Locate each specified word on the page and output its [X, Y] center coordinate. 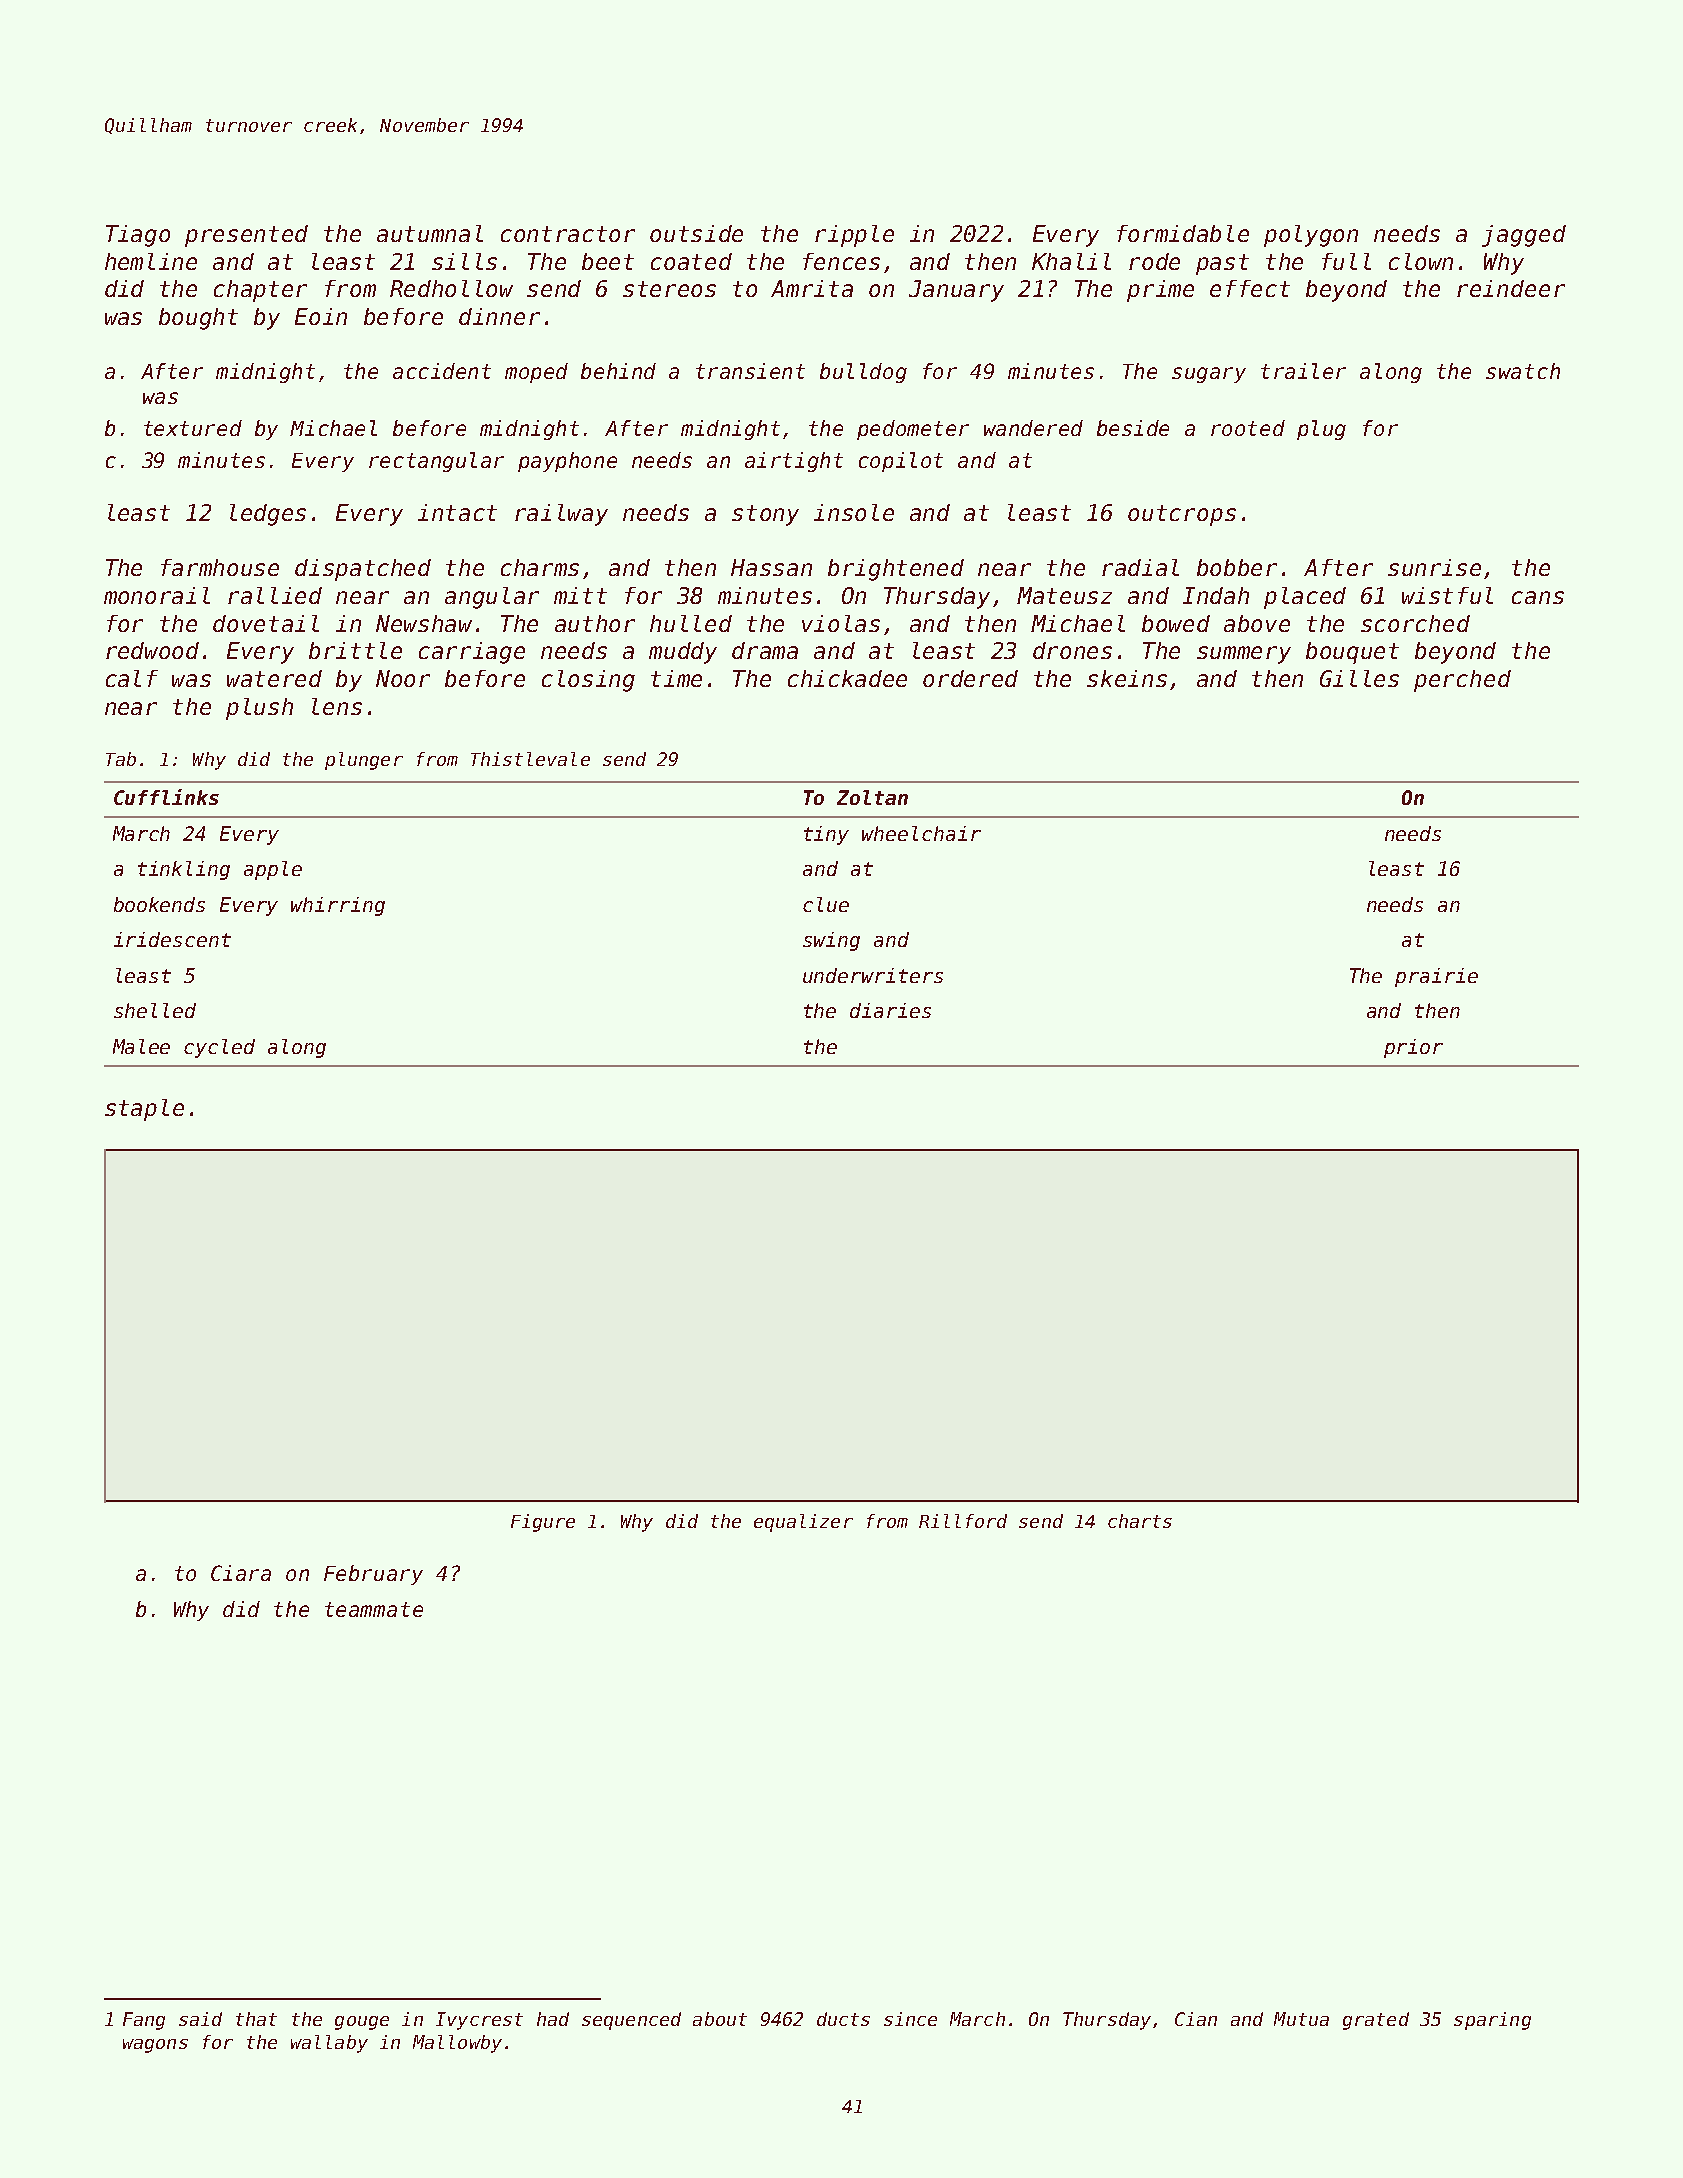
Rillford [963, 1521]
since [910, 2019]
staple [144, 1110]
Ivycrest [479, 2021]
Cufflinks [166, 797]
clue [826, 904]
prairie [1436, 977]
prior [1413, 1048]
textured [193, 428]
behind [618, 371]
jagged [1524, 236]
